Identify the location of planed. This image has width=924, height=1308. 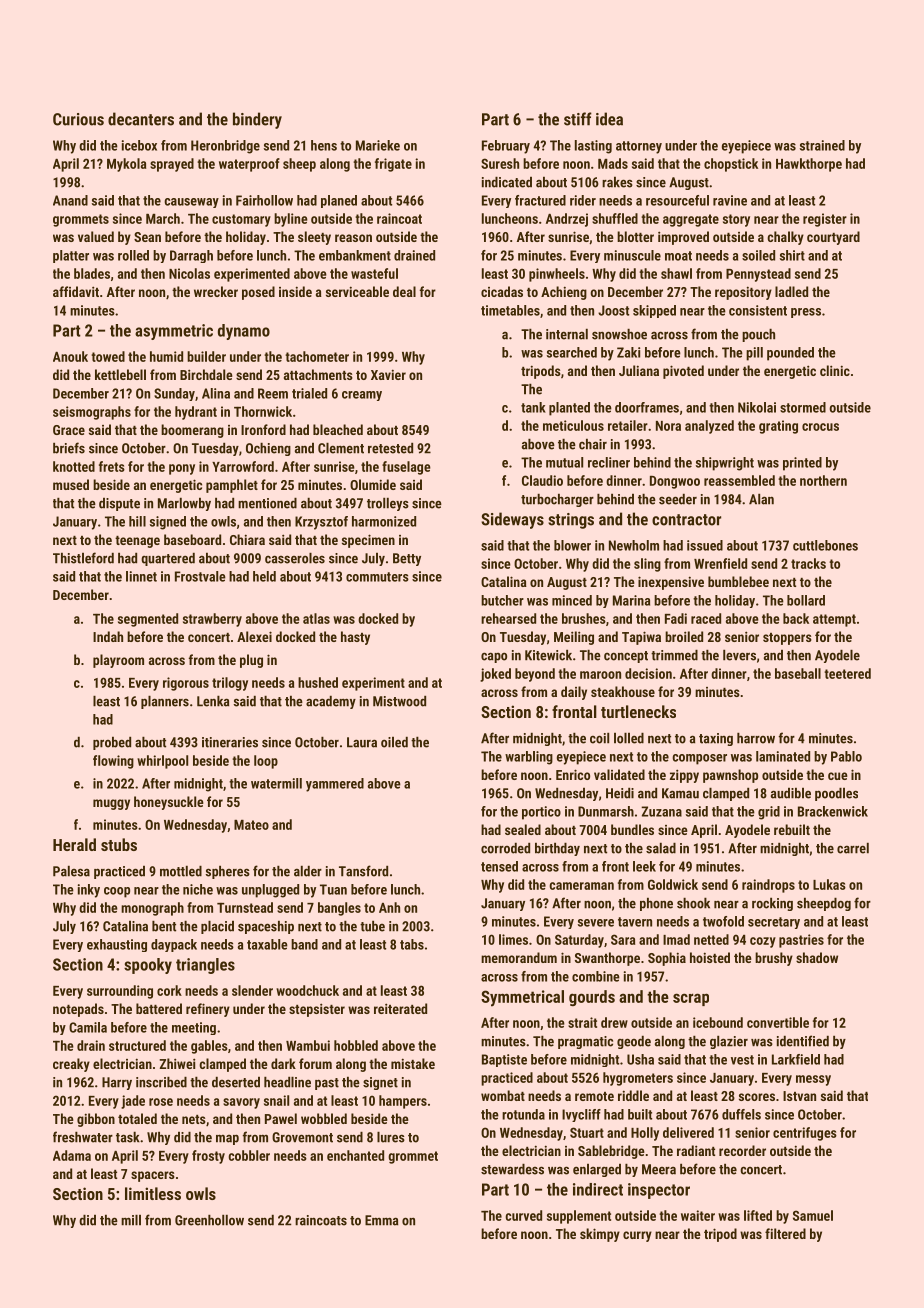
(339, 201).
